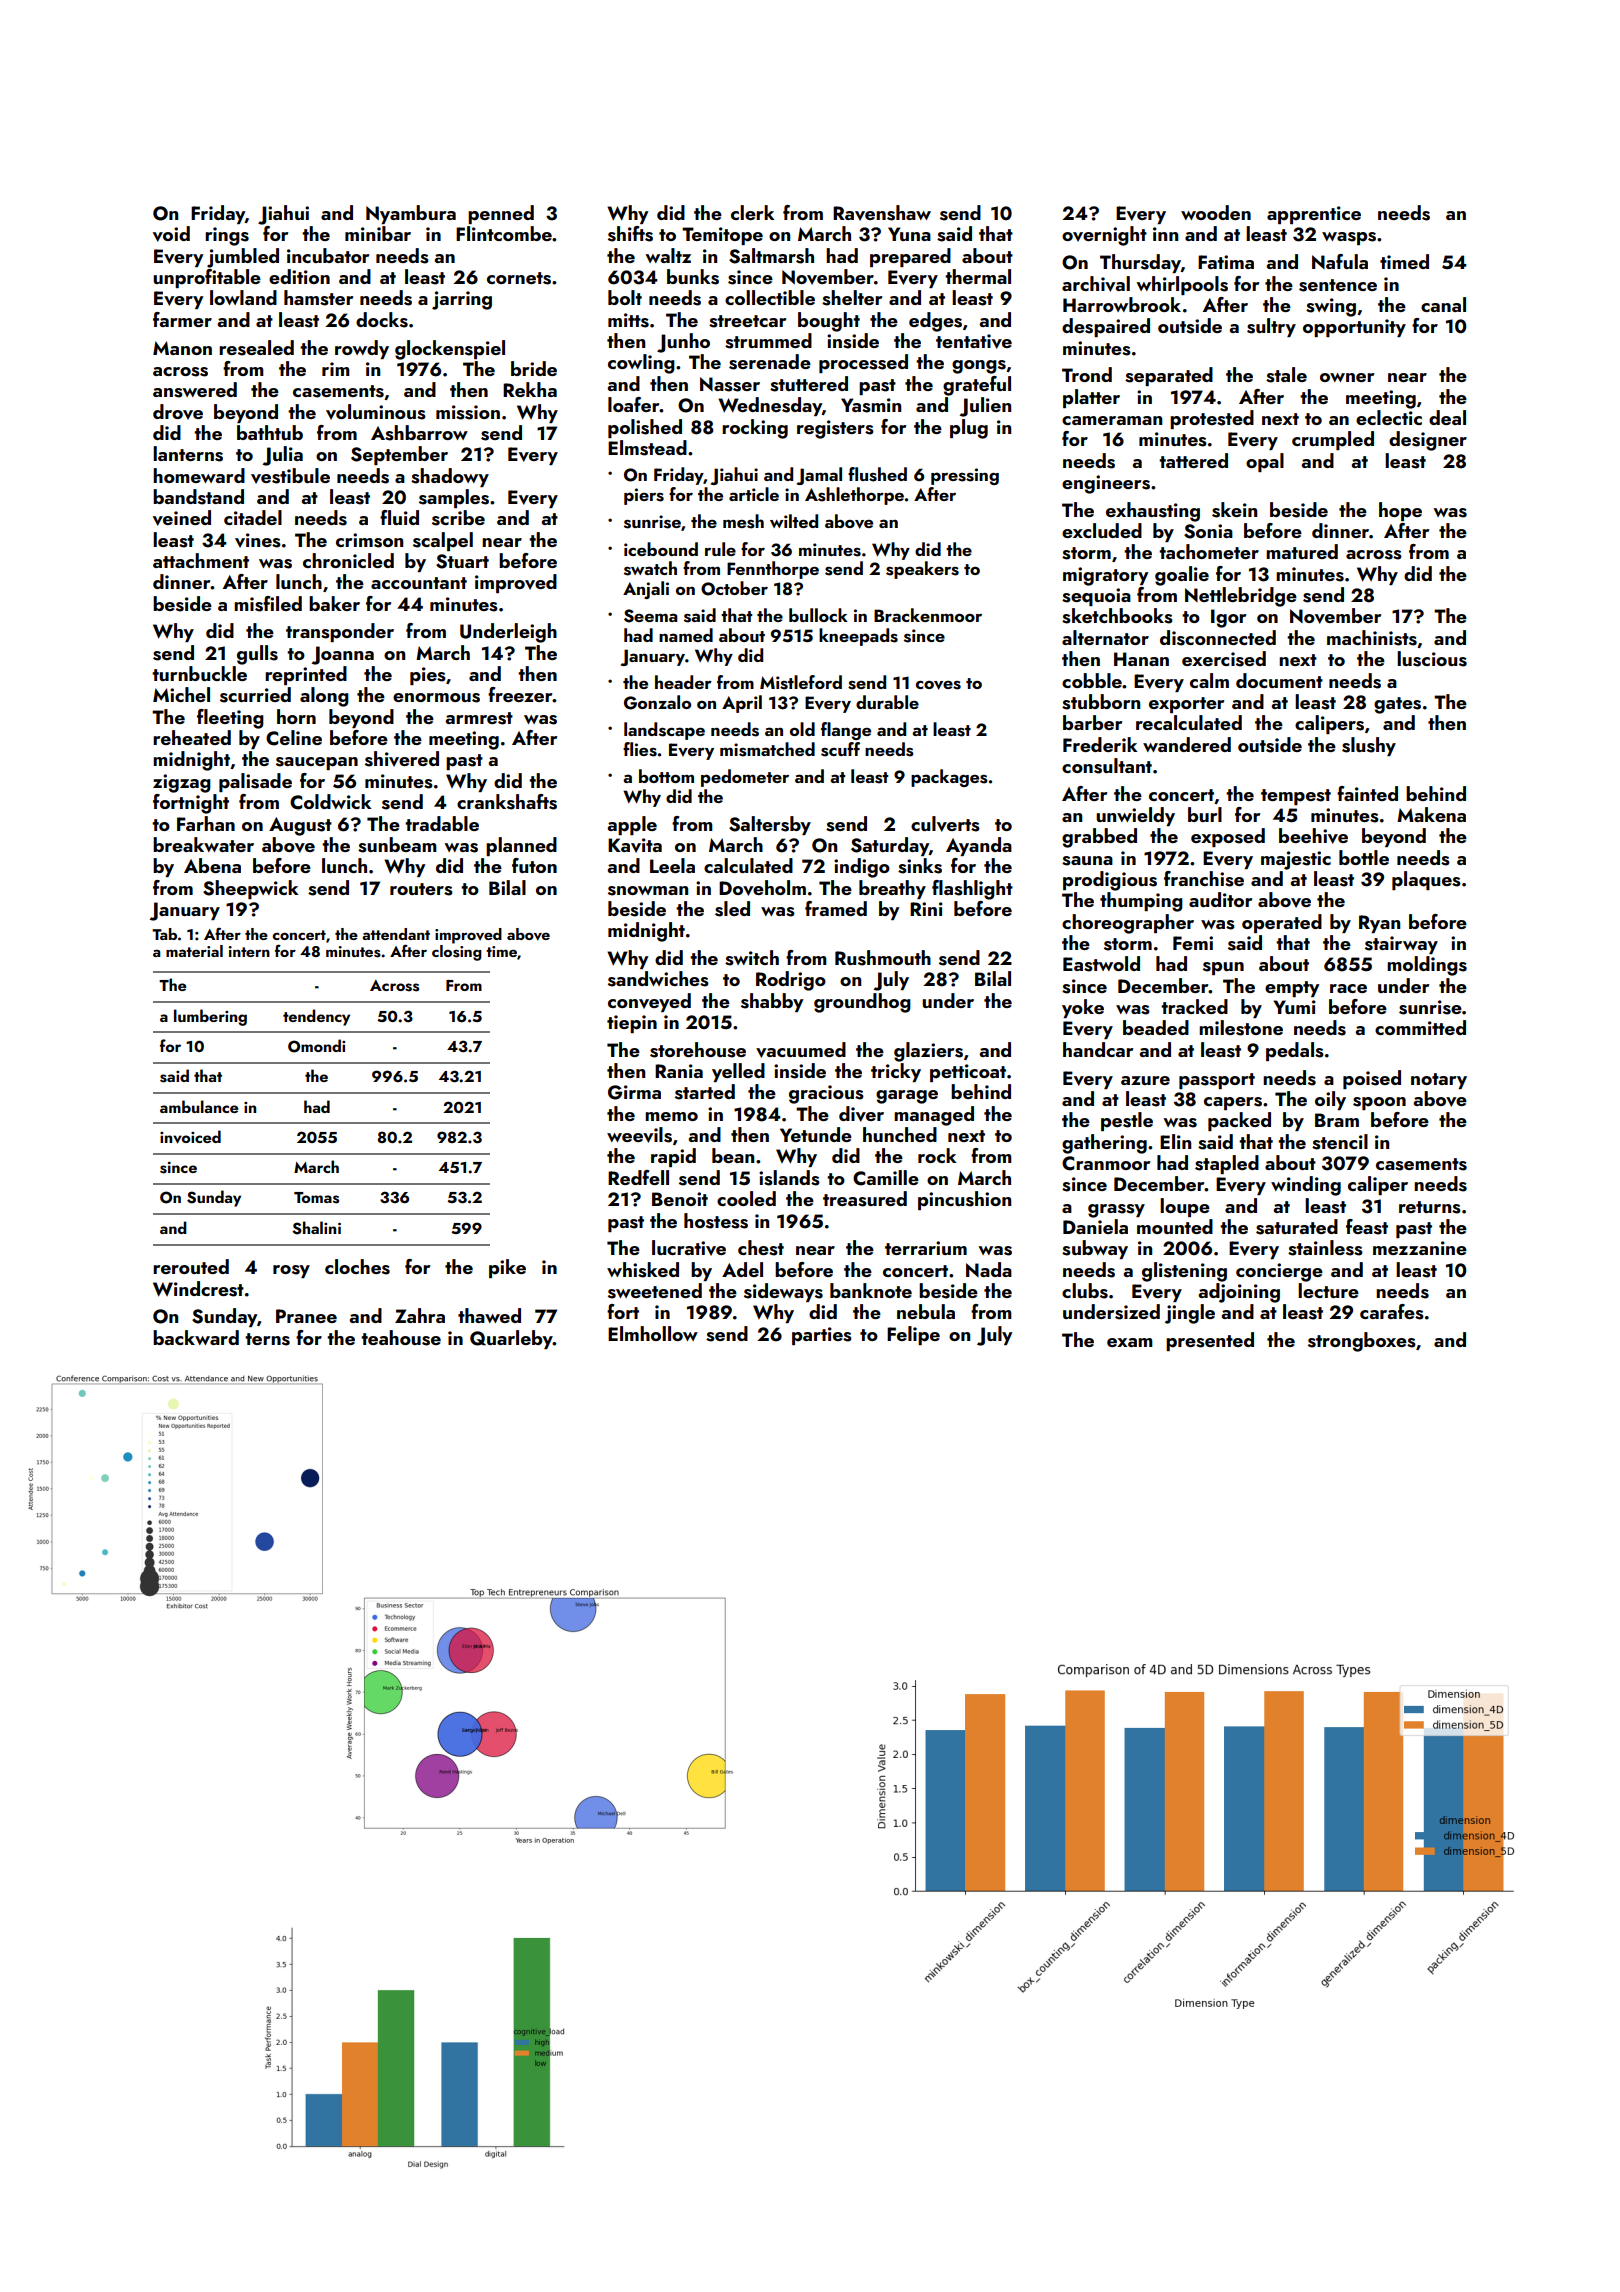 This screenshot has width=1620, height=2292. Describe the element at coordinates (651, 616) in the screenshot. I see `Seema` at that location.
